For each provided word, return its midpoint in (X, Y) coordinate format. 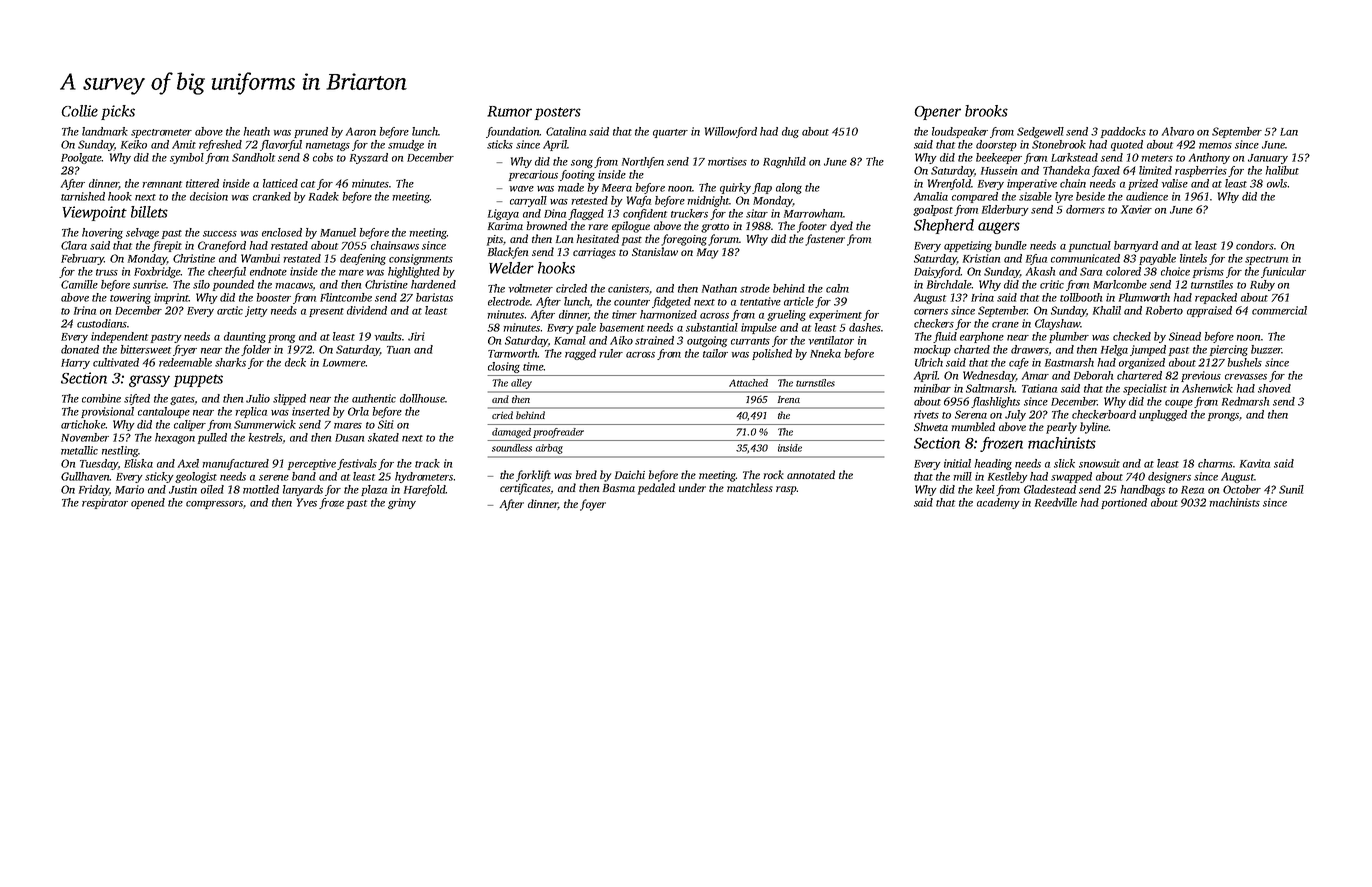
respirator (105, 503)
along (789, 188)
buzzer (1266, 349)
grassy (149, 381)
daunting (245, 337)
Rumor (509, 111)
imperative (1032, 184)
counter (632, 302)
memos (1215, 146)
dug (790, 132)
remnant (162, 184)
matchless (750, 487)
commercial (1279, 310)
